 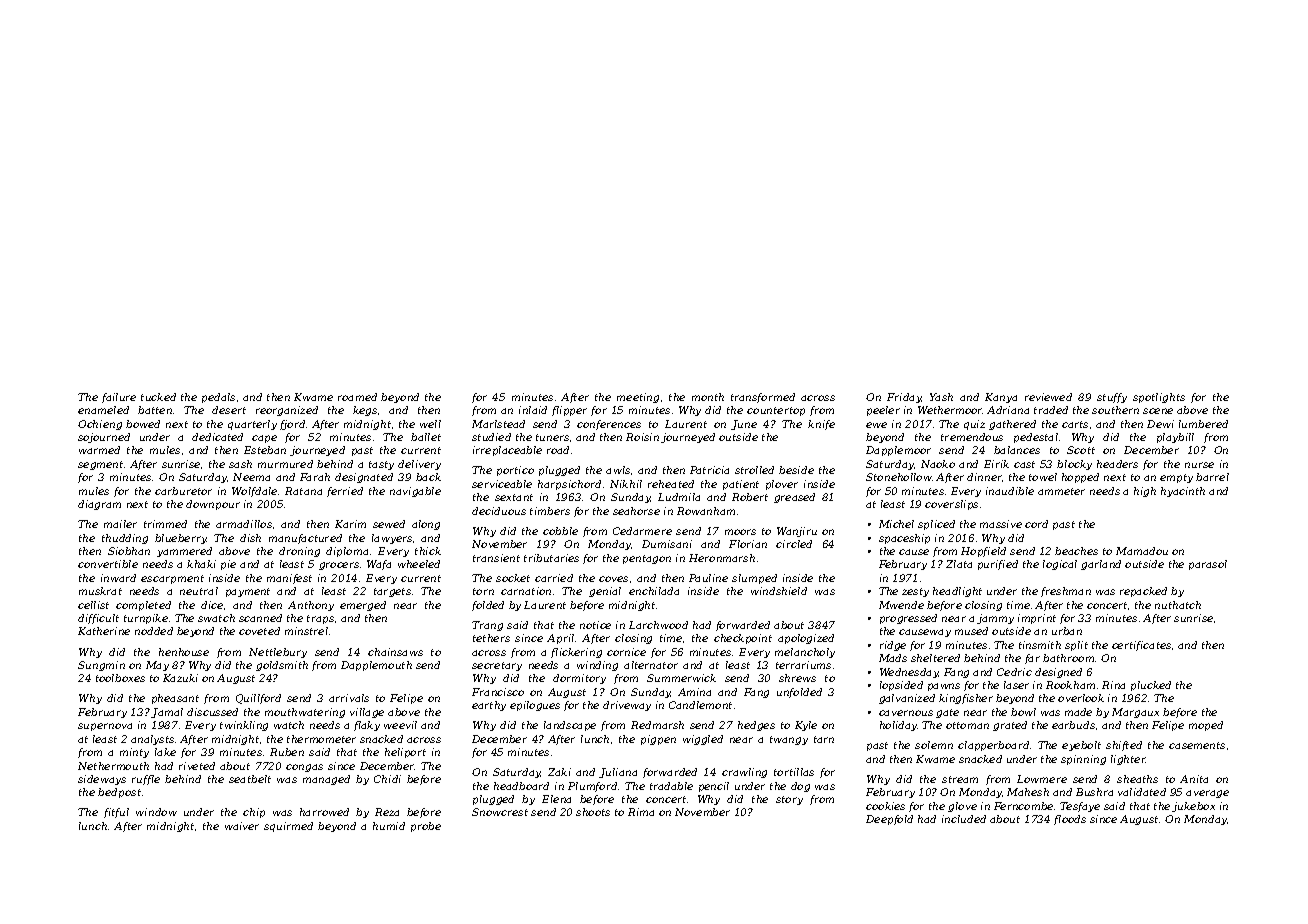 I want to click on dedicated, so click(x=217, y=437).
